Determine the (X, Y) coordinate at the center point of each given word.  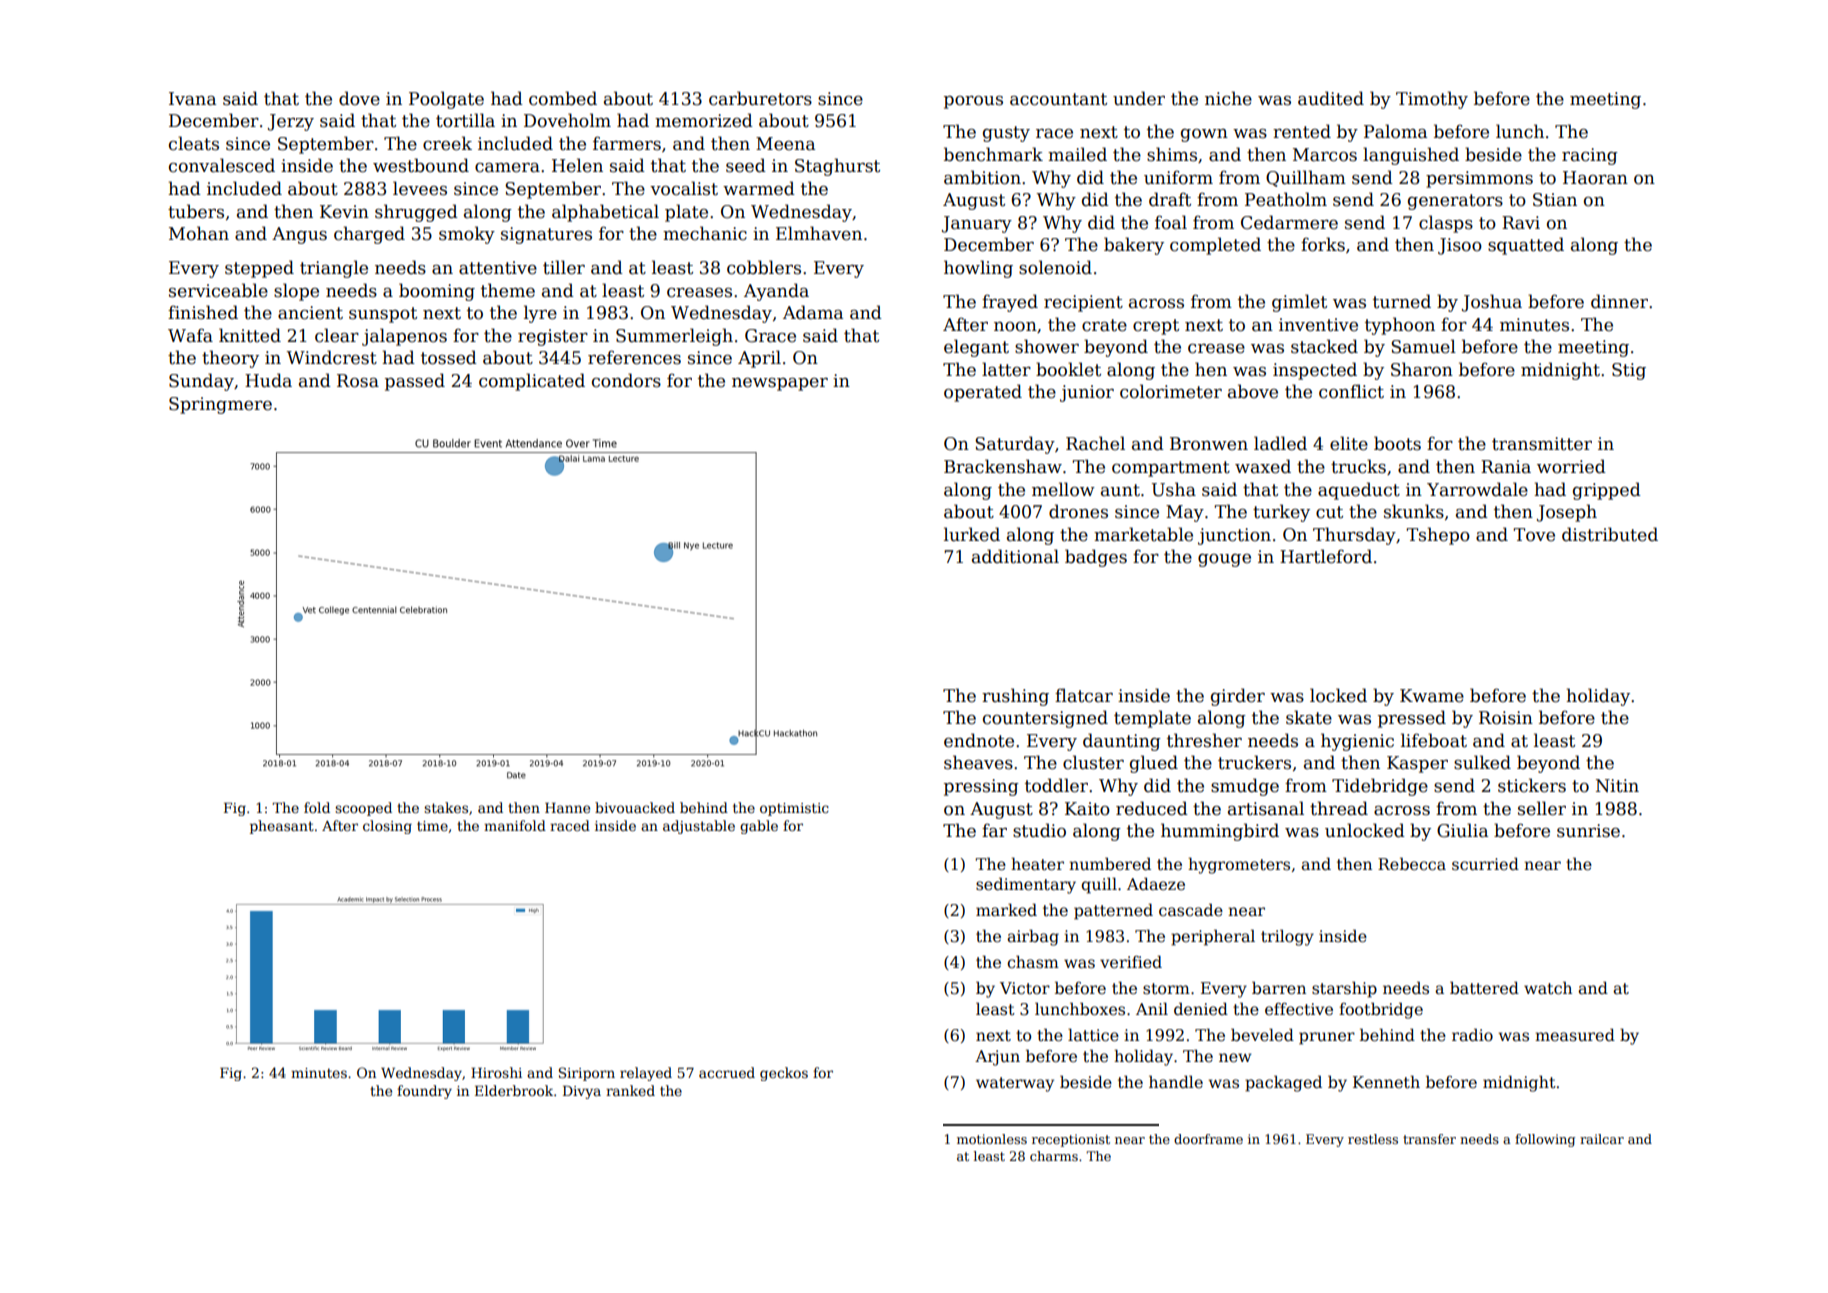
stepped (259, 269)
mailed (1077, 154)
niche (1228, 98)
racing (1590, 156)
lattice (1093, 1035)
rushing (1015, 697)
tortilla (465, 120)
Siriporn (587, 1074)
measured (1575, 1034)
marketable (1143, 534)
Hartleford (1326, 556)
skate (1309, 717)
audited (1331, 98)
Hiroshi (496, 1072)
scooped (363, 809)
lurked (972, 534)
